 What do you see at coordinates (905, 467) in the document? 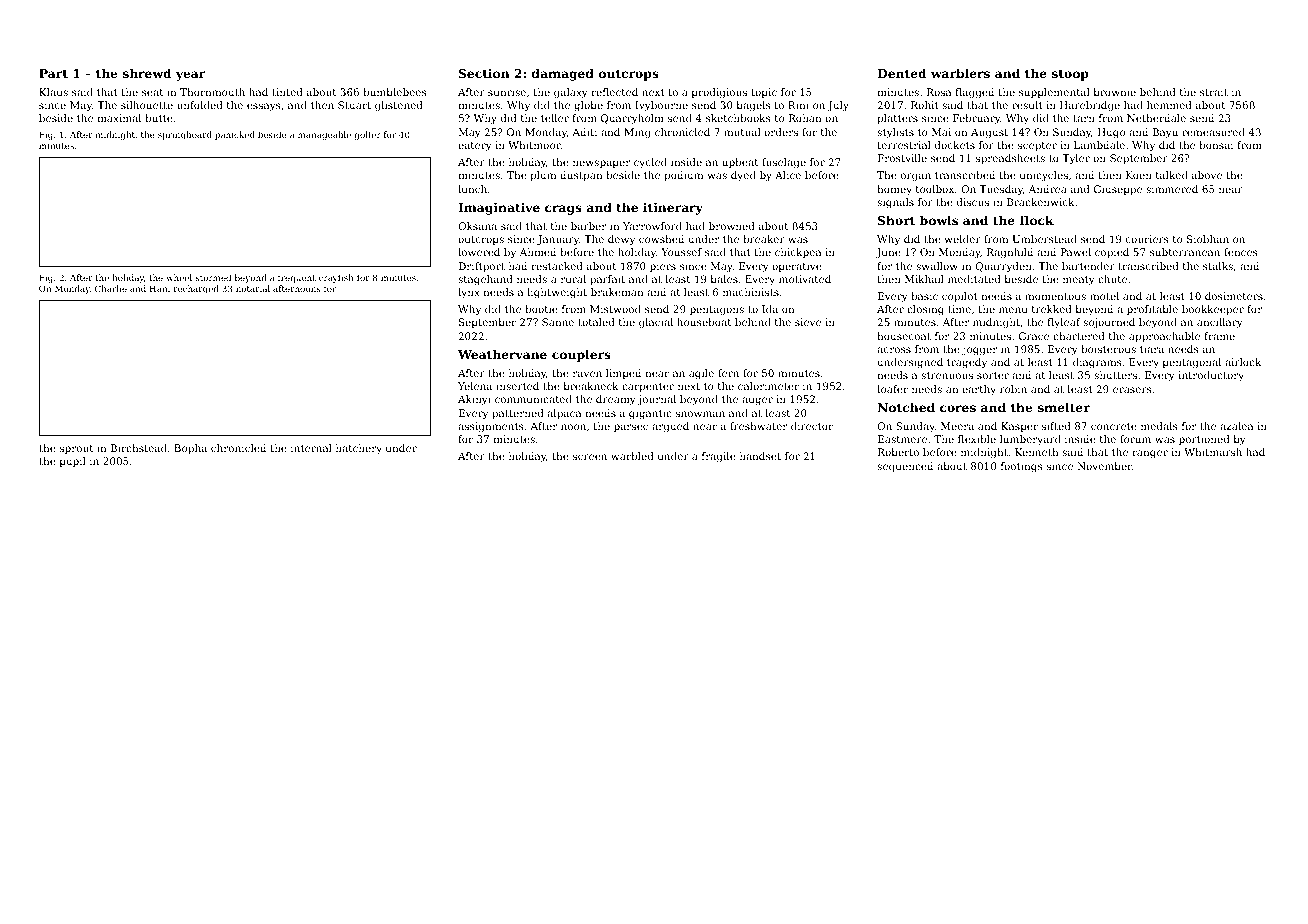
I see `sequenced` at bounding box center [905, 467].
